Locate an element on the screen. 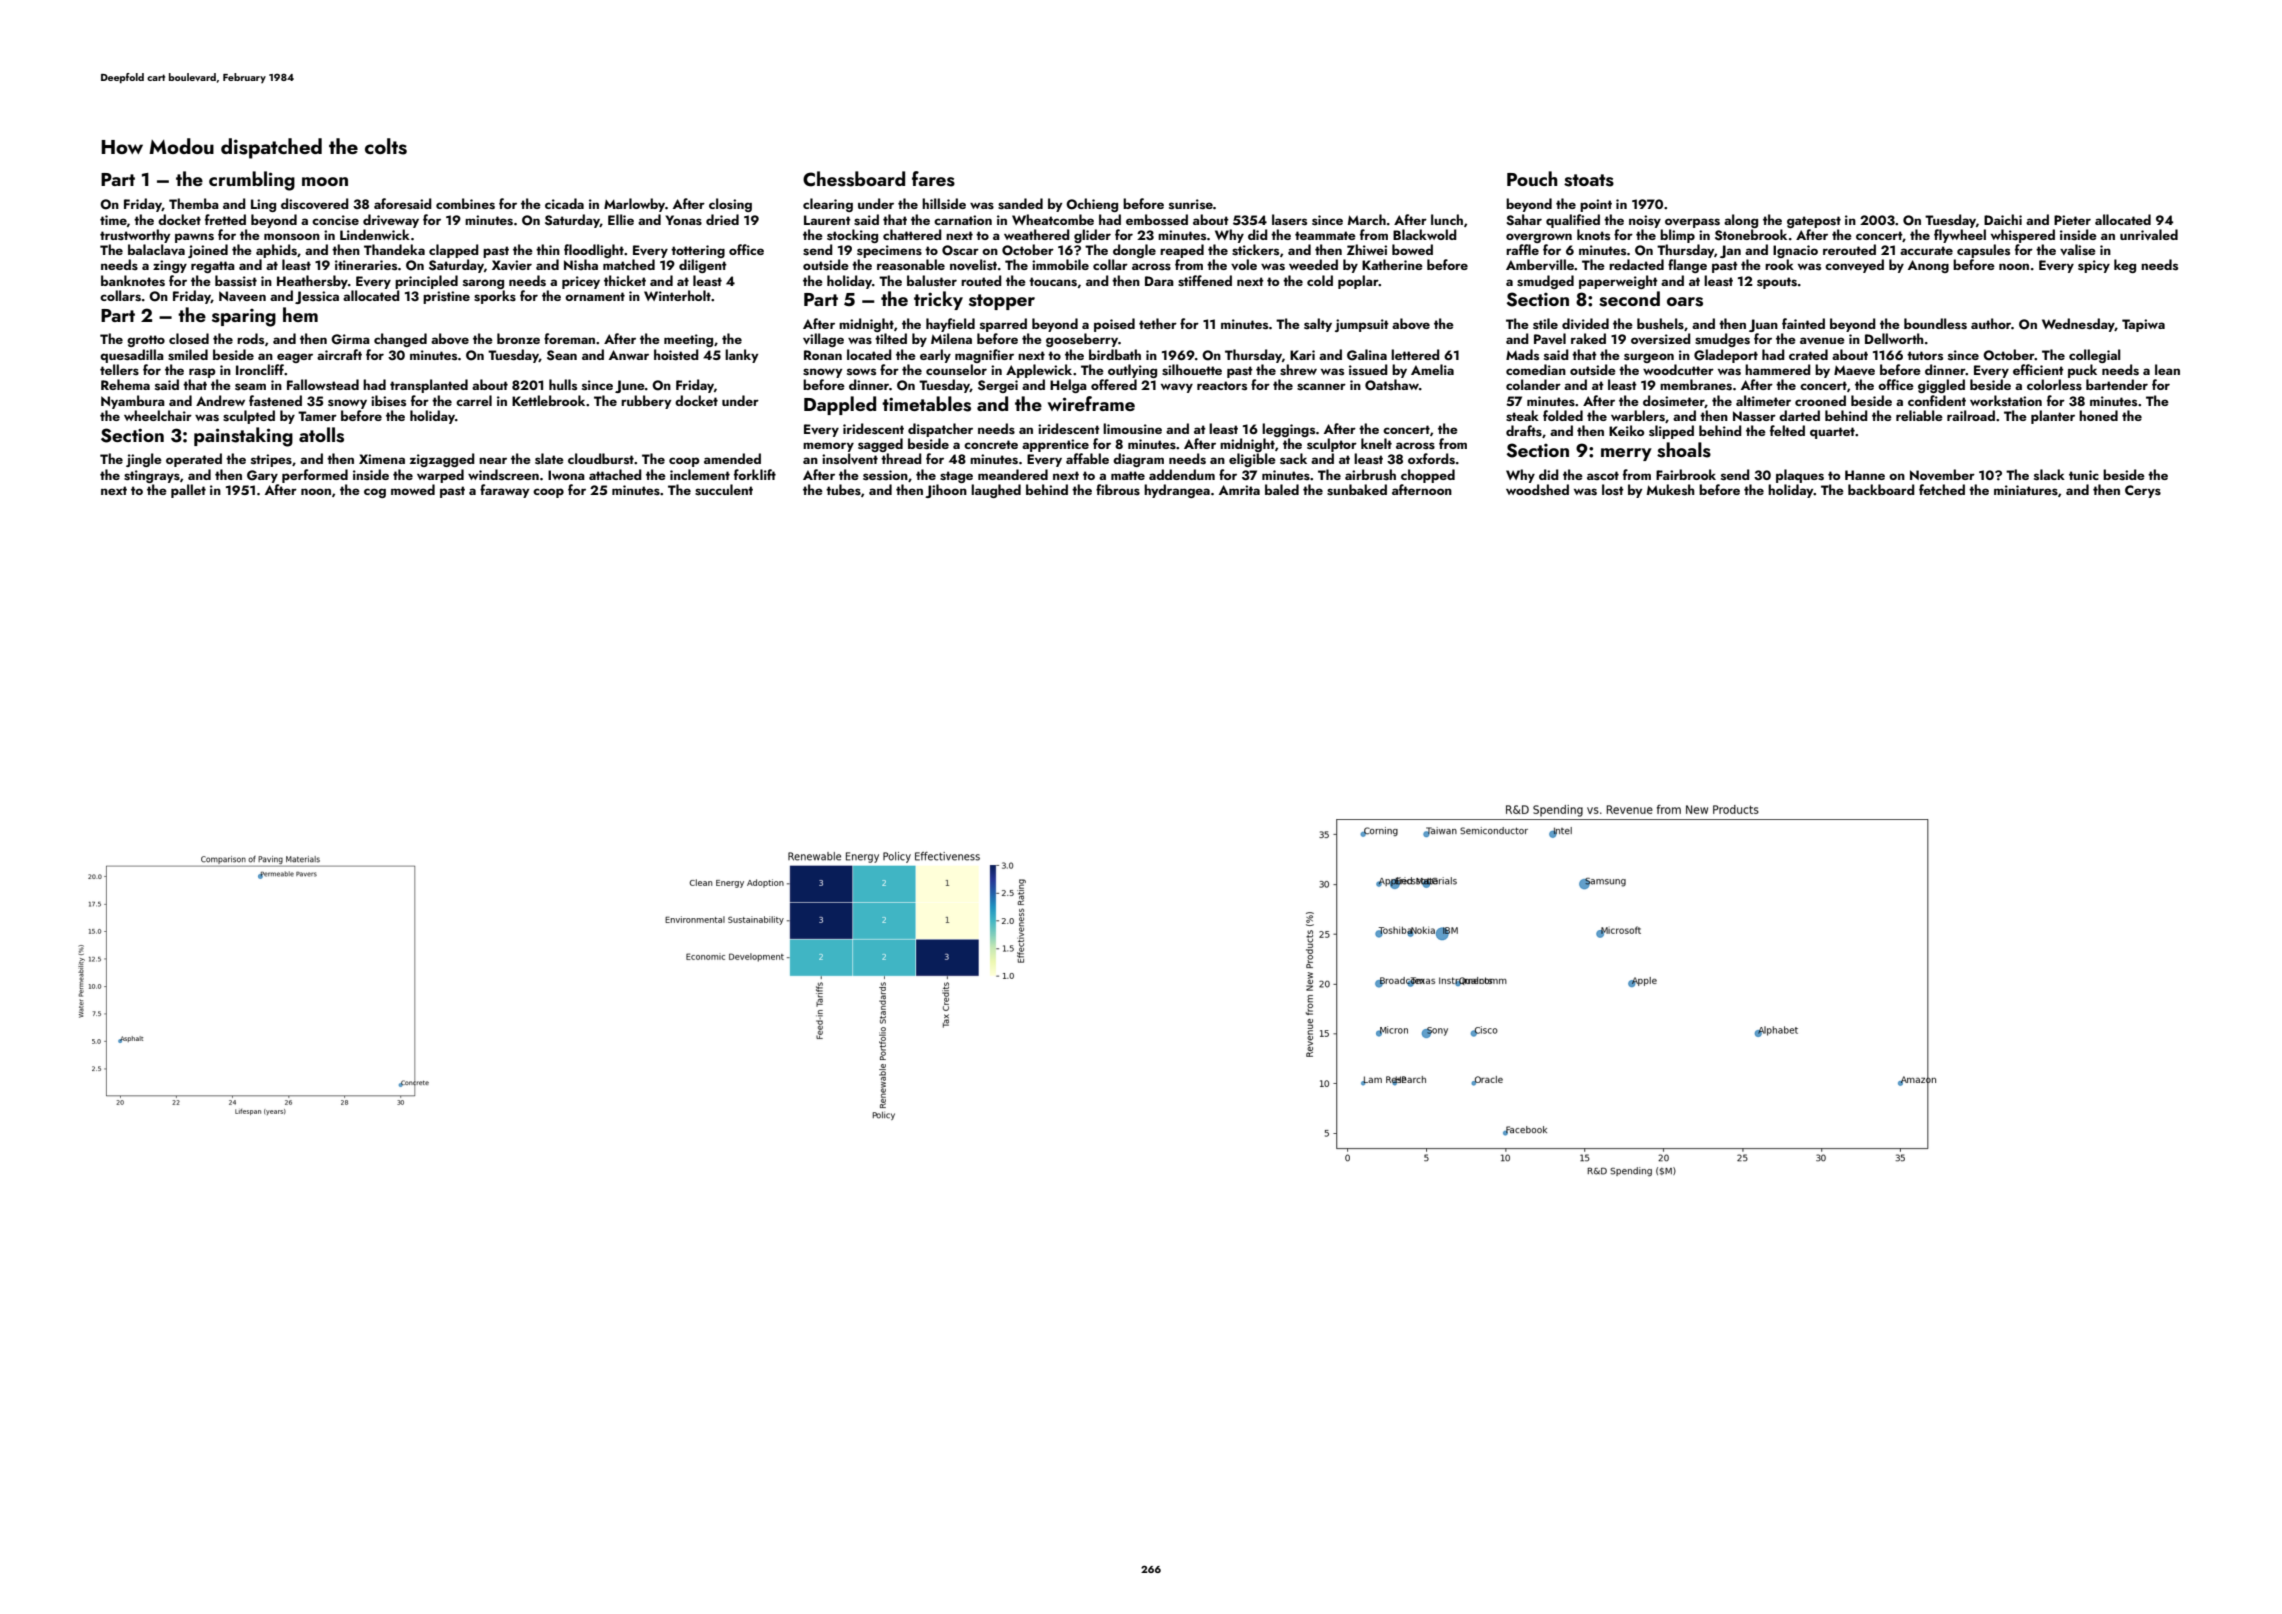 Image resolution: width=2282 pixels, height=1614 pixels. hulls is located at coordinates (563, 384).
